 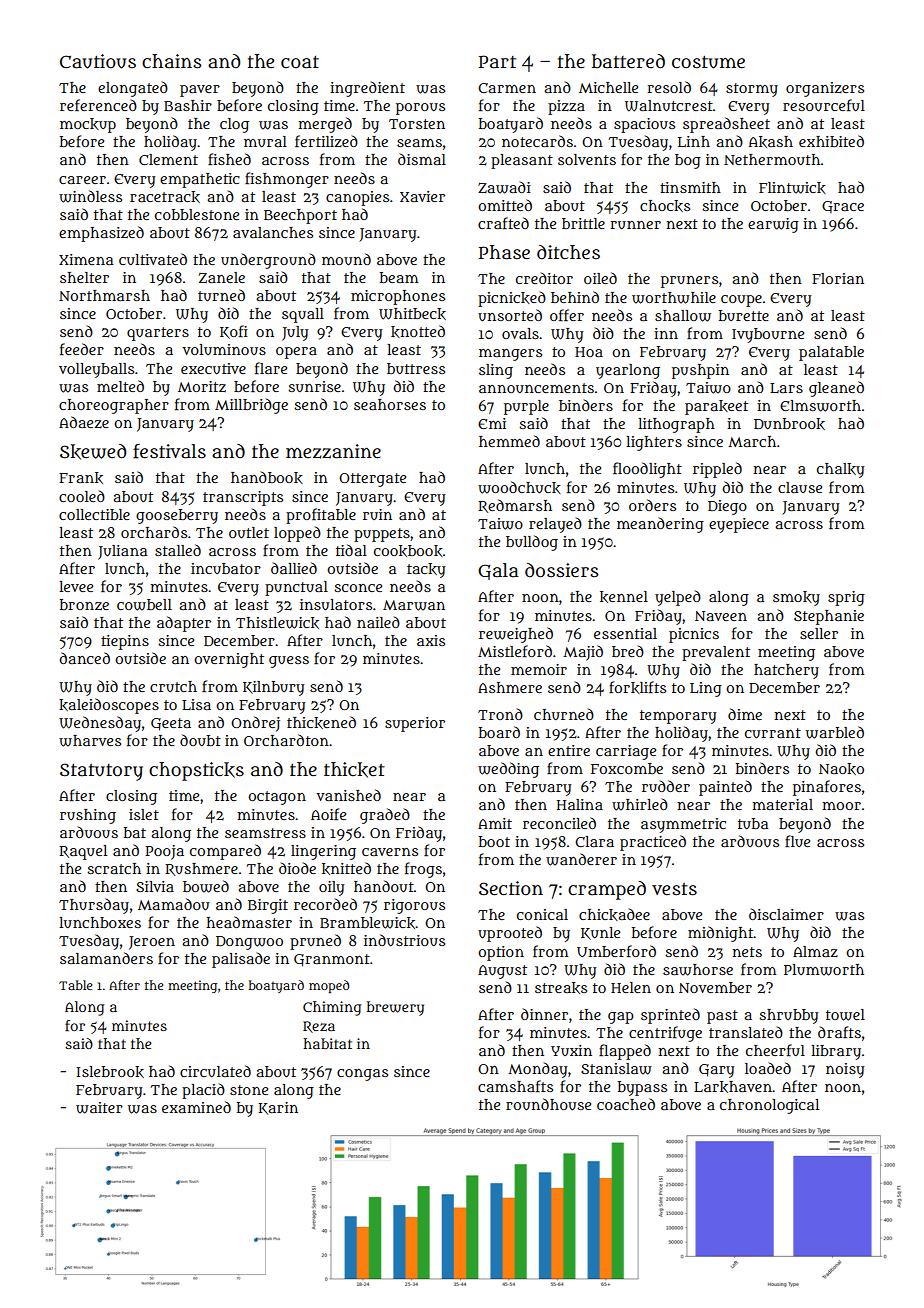 I want to click on practiced, so click(x=653, y=843).
